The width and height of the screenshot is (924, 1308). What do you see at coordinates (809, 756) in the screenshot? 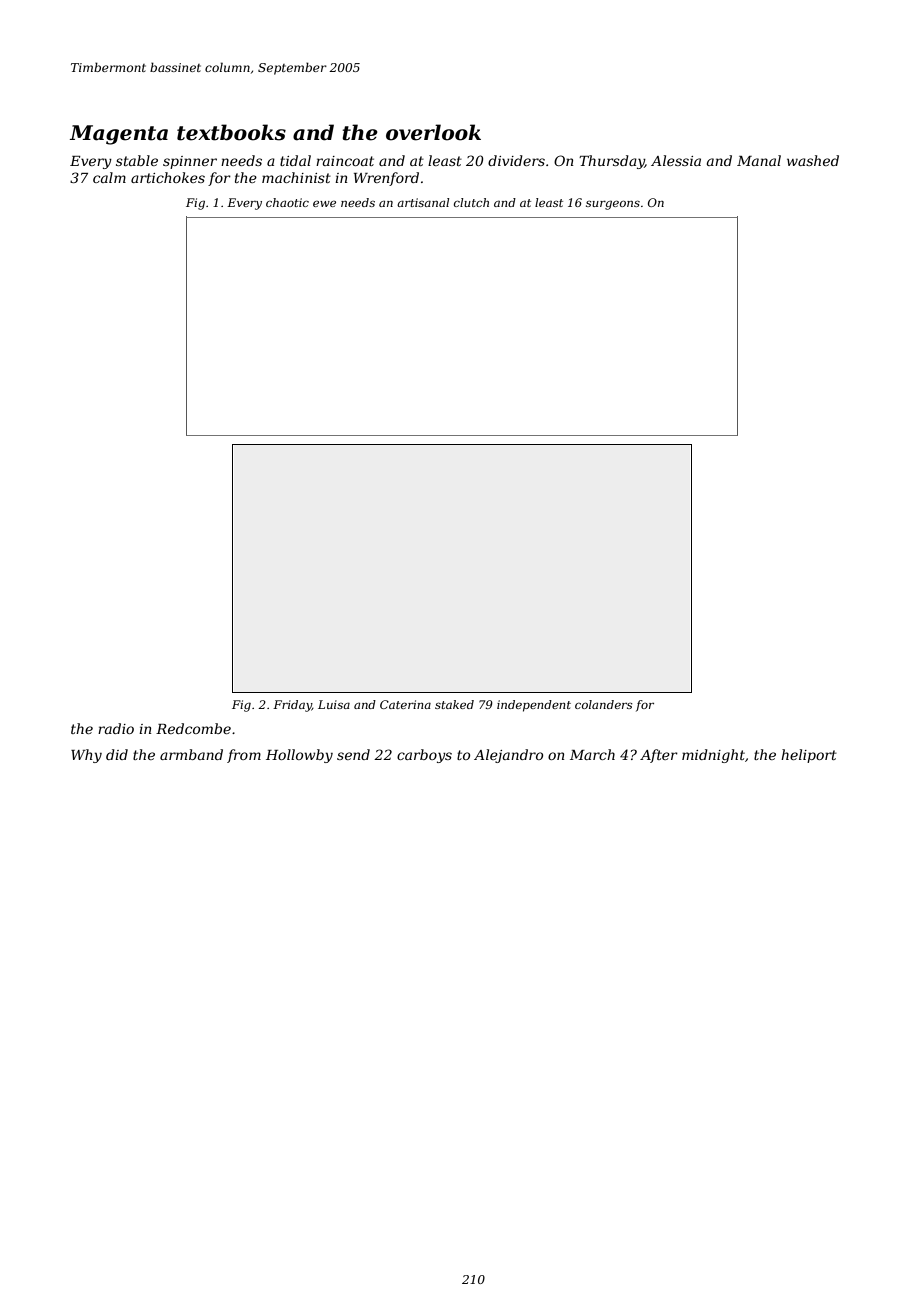
I see `heliport` at bounding box center [809, 756].
